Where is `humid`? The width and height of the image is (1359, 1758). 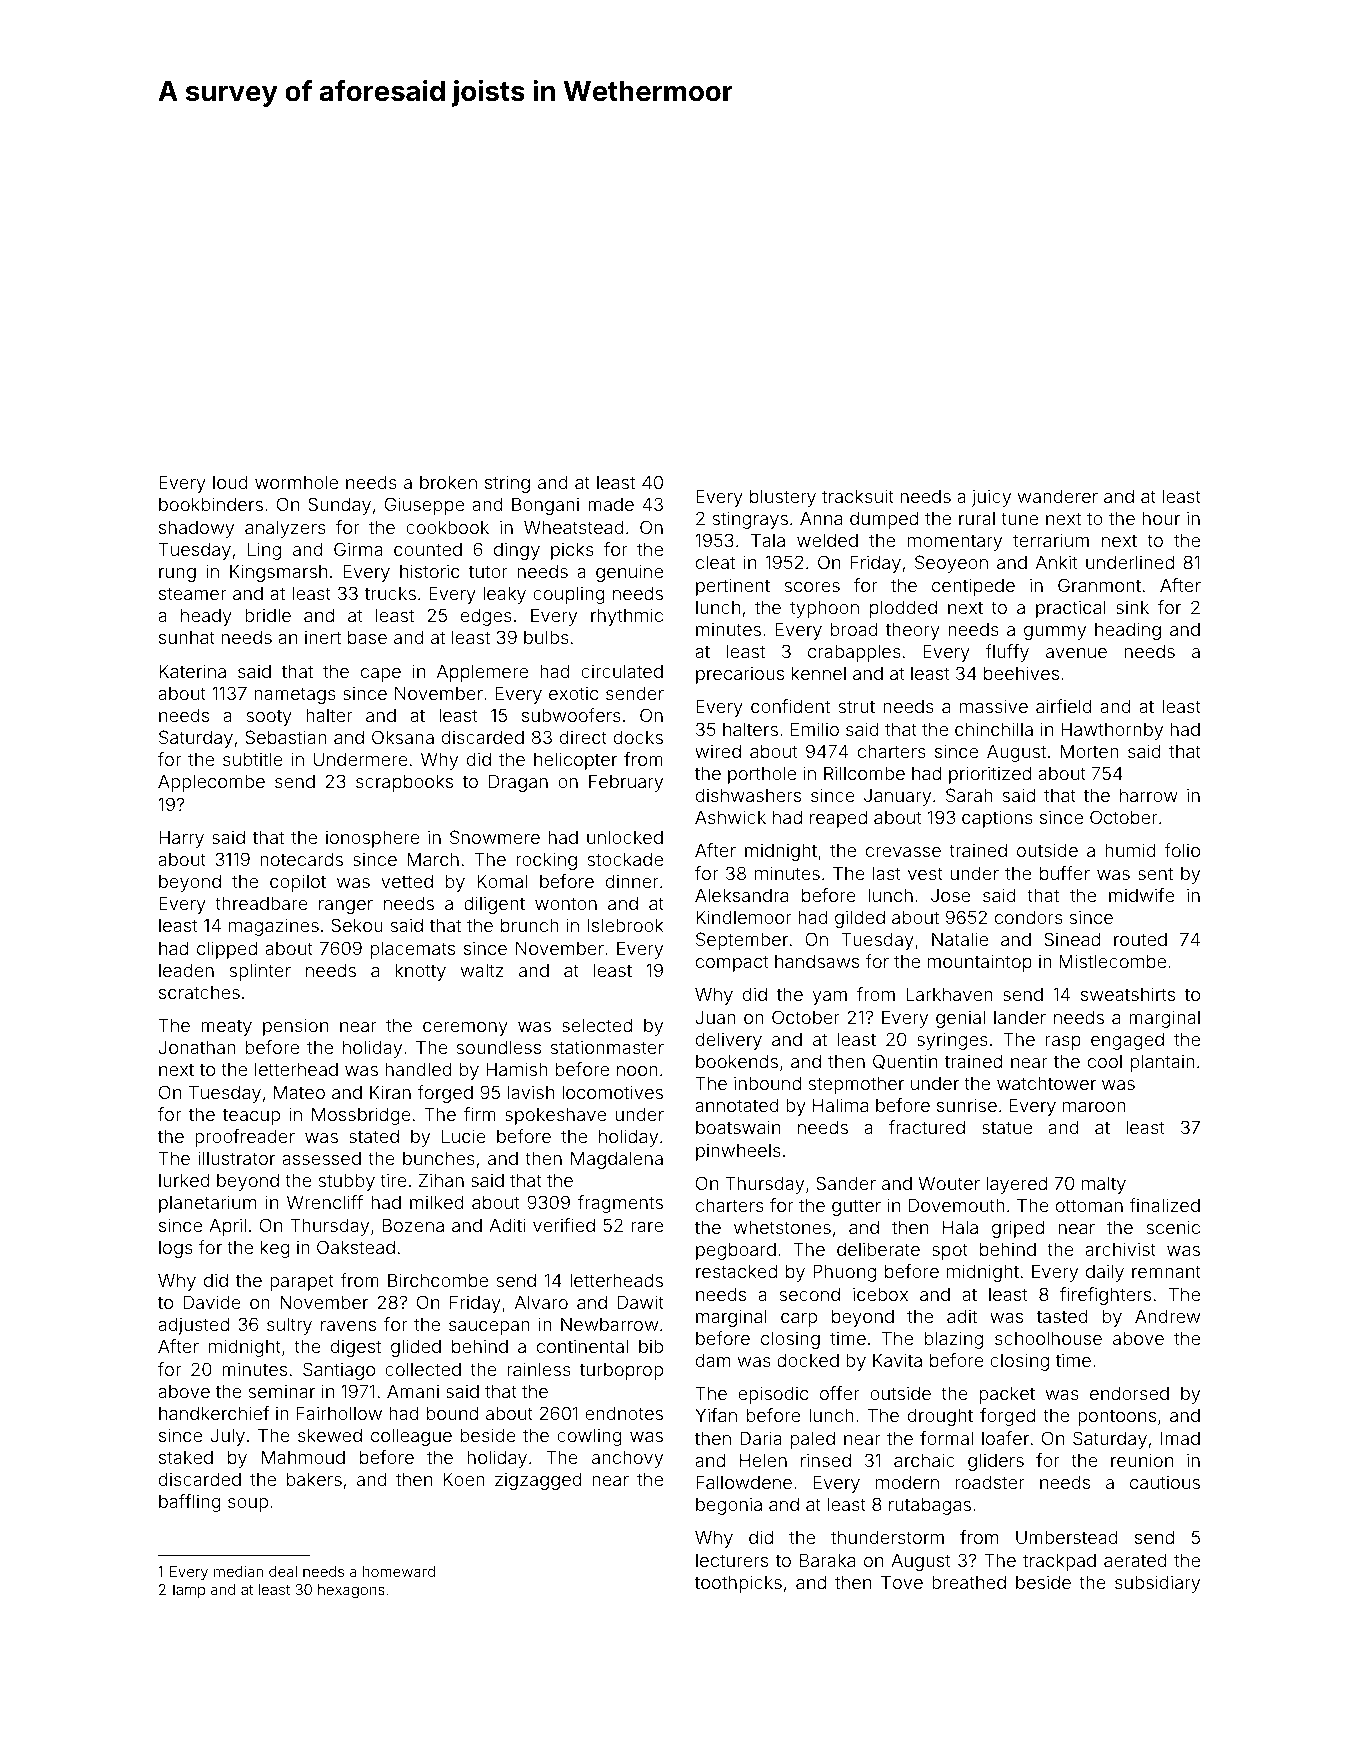
humid is located at coordinates (1130, 850).
